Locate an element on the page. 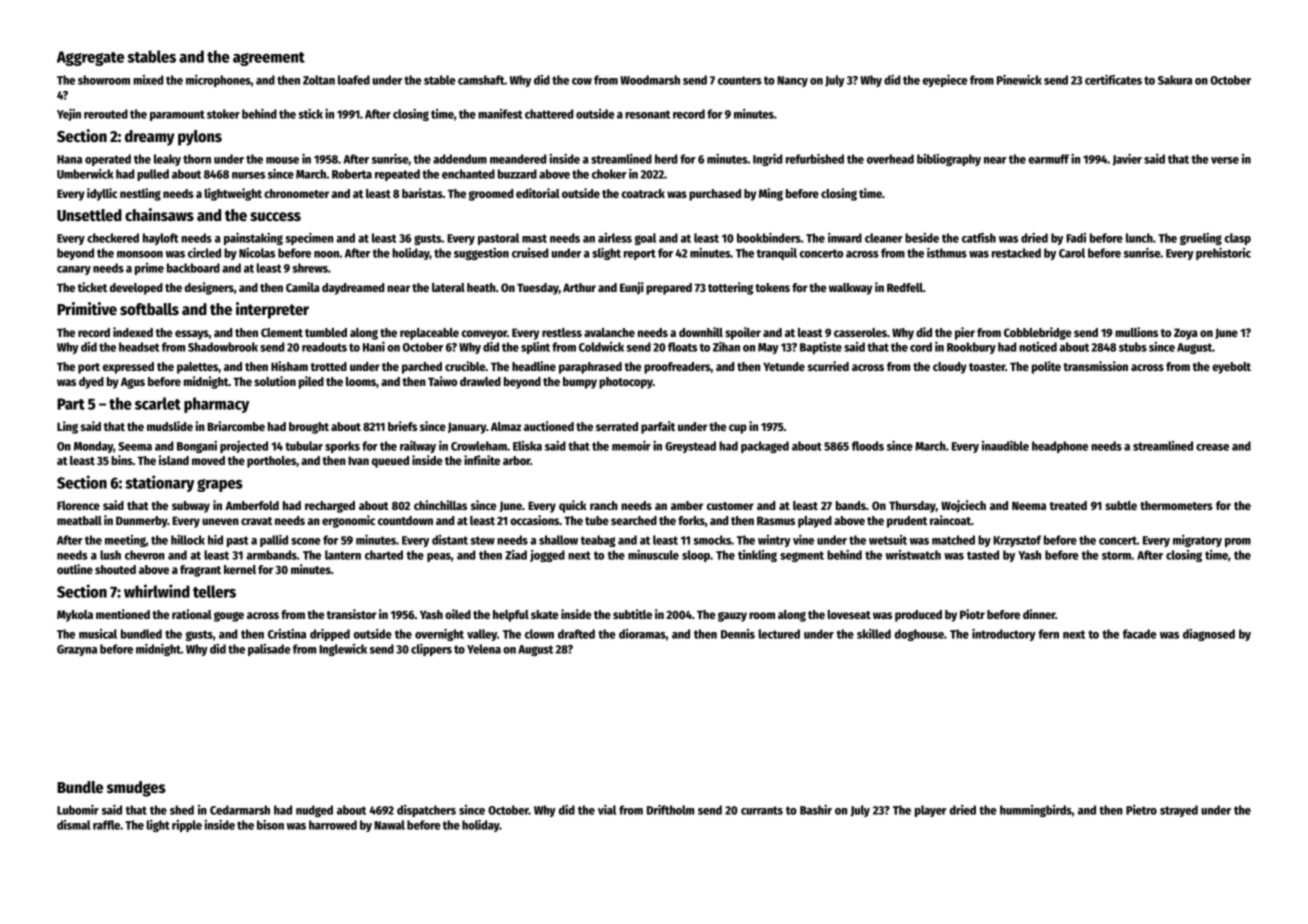 The width and height of the image is (1308, 924). Dennis is located at coordinates (738, 634).
